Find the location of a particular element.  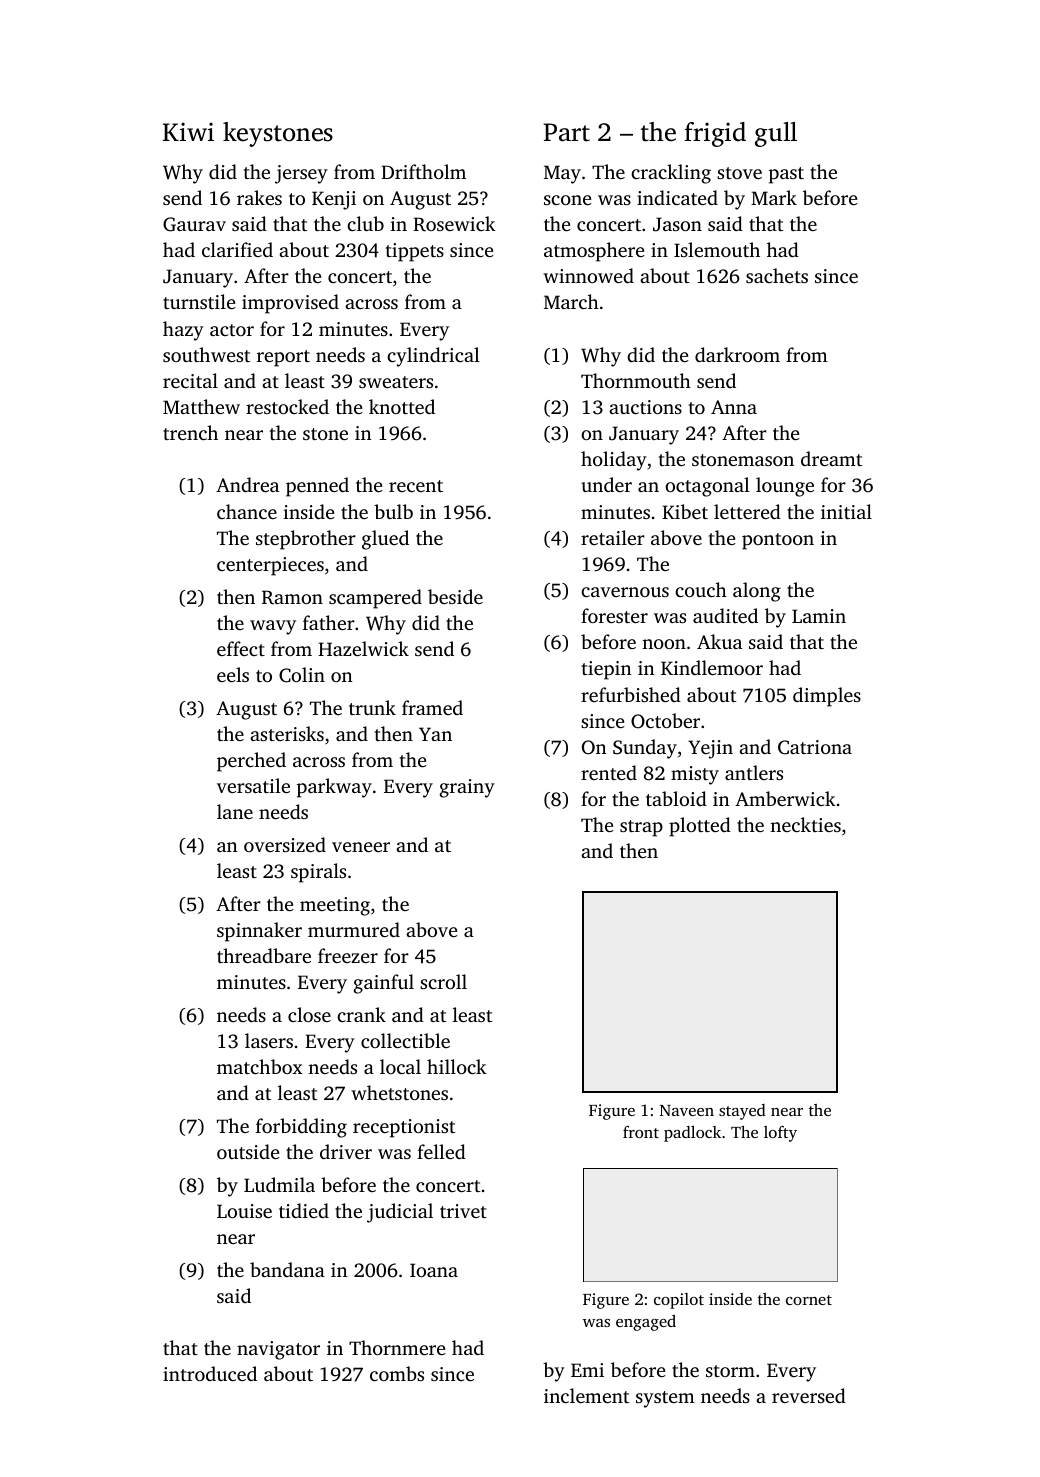

bandana is located at coordinates (287, 1269).
